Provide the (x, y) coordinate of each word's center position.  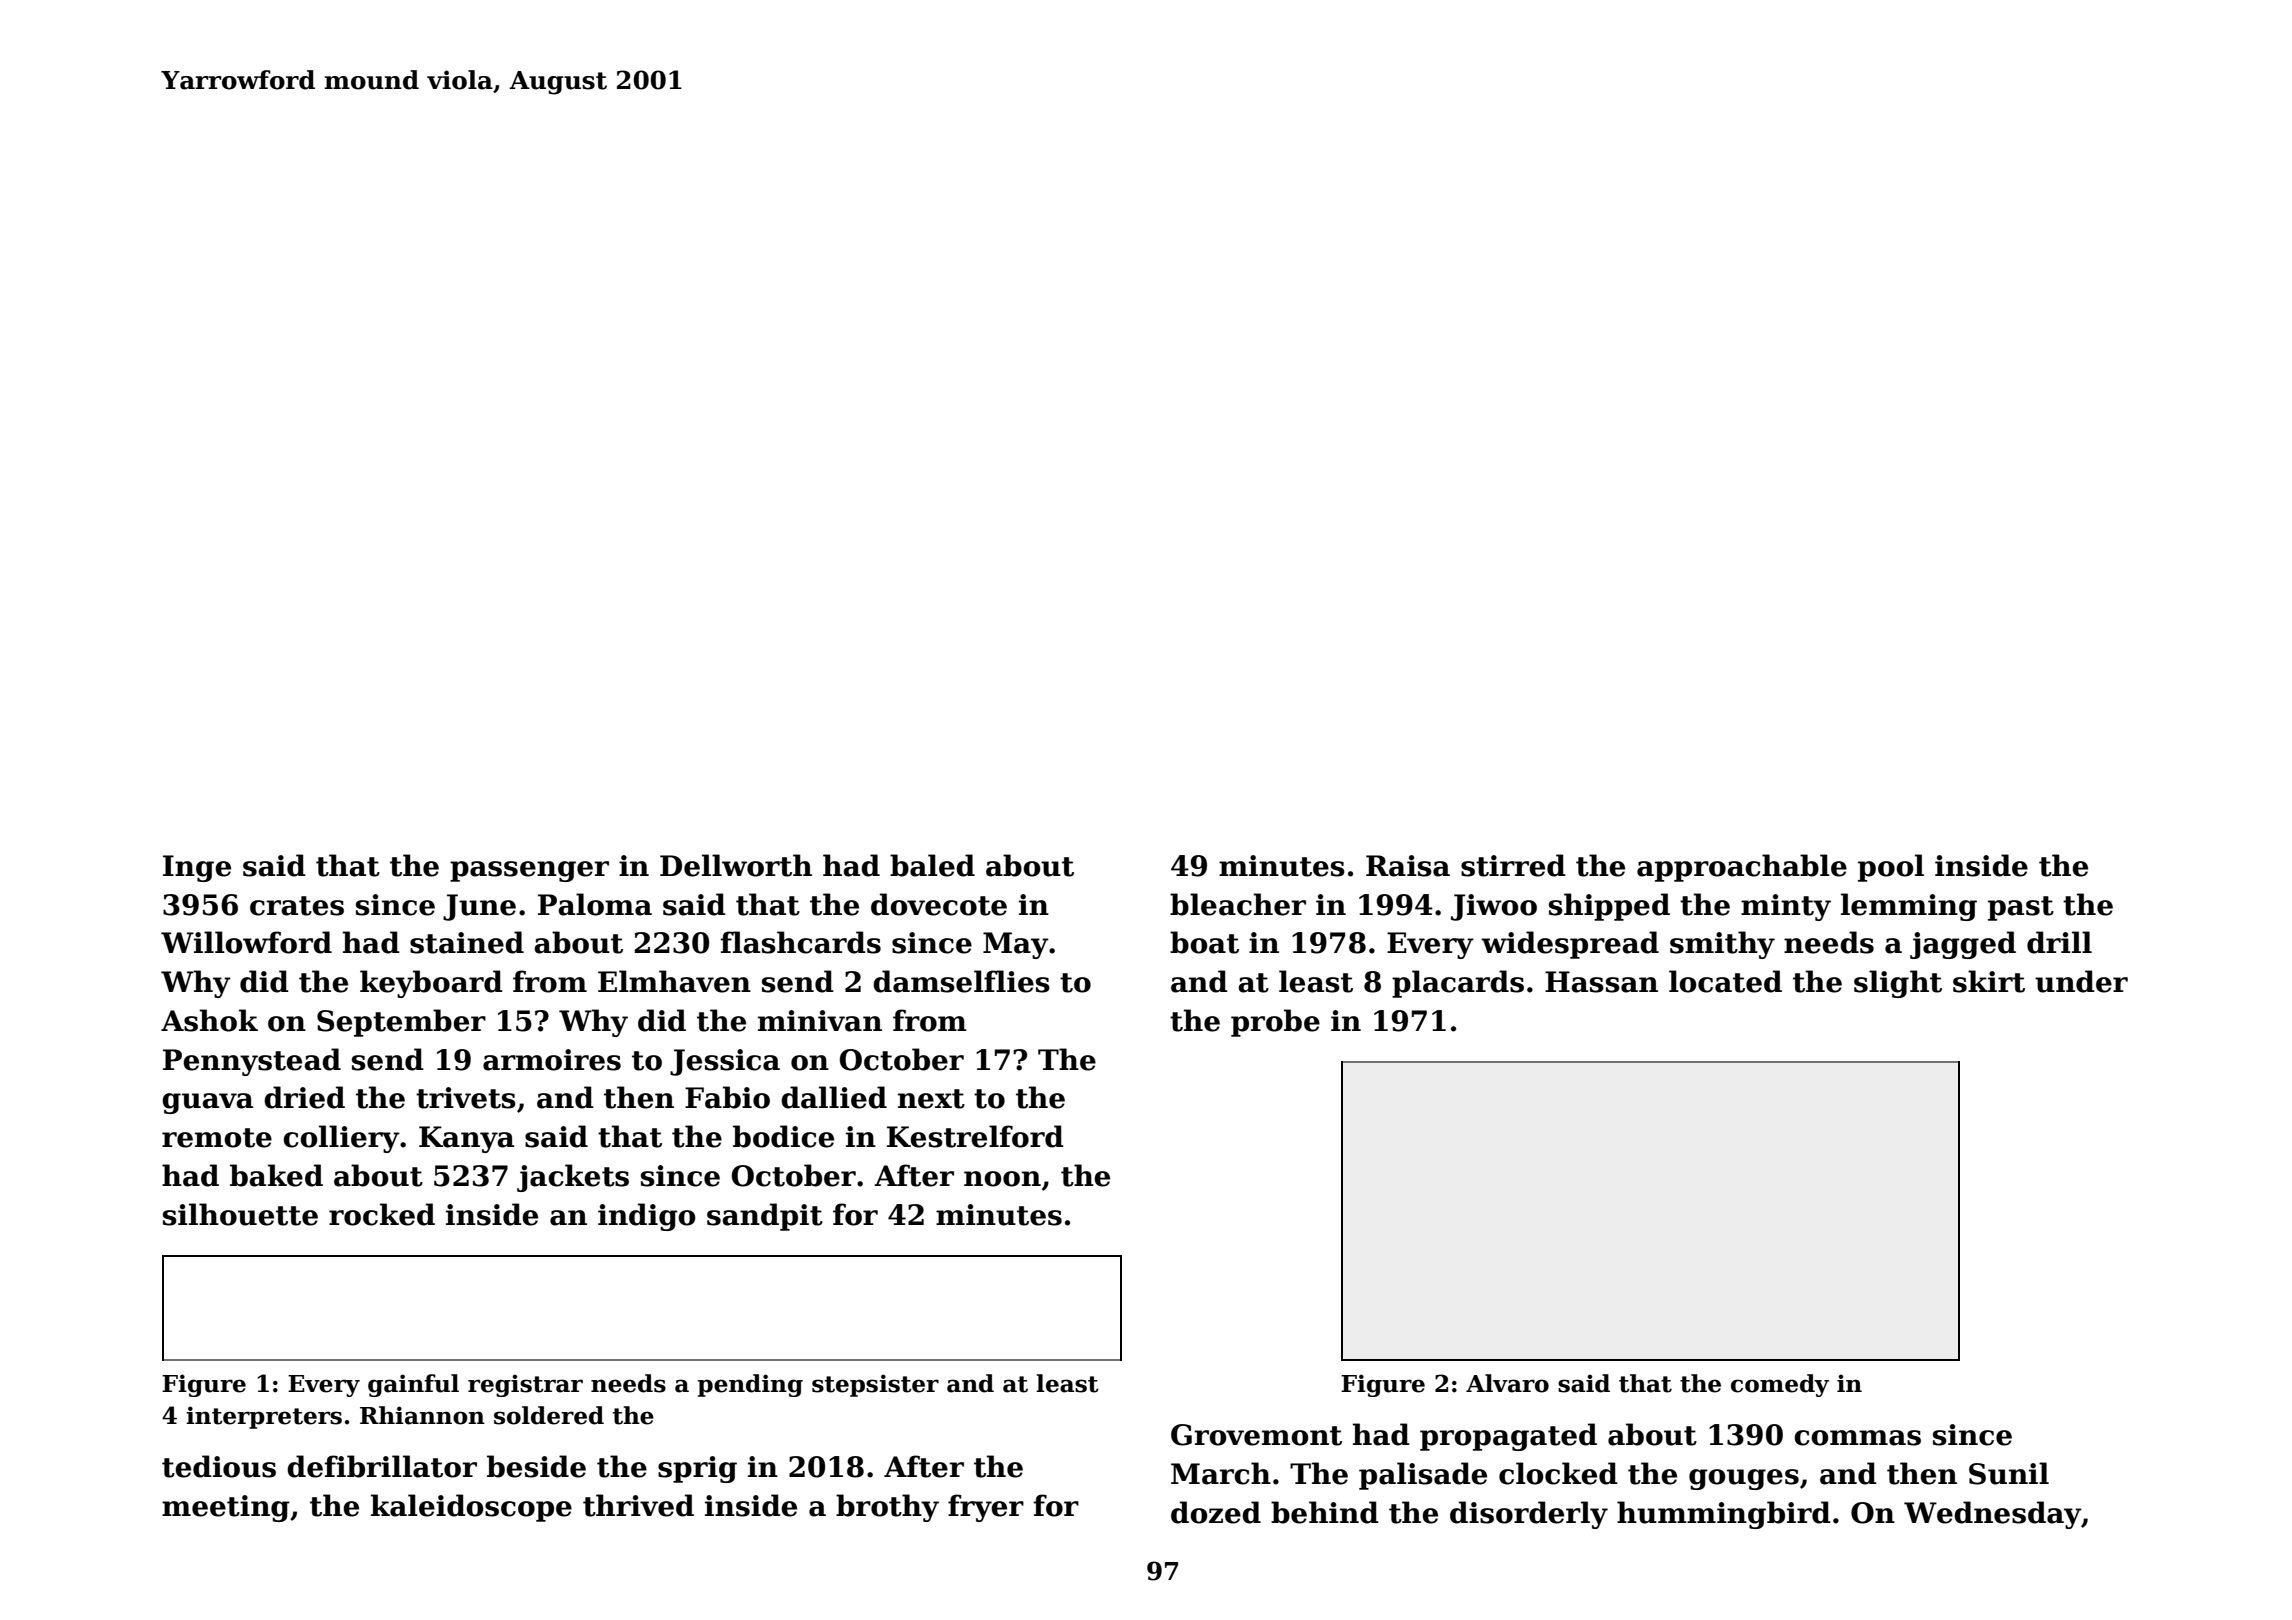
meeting (226, 1508)
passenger (529, 871)
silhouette (240, 1214)
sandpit (765, 1217)
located (1725, 981)
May (1016, 945)
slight (1898, 984)
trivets (466, 1098)
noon (1002, 1179)
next (931, 1099)
